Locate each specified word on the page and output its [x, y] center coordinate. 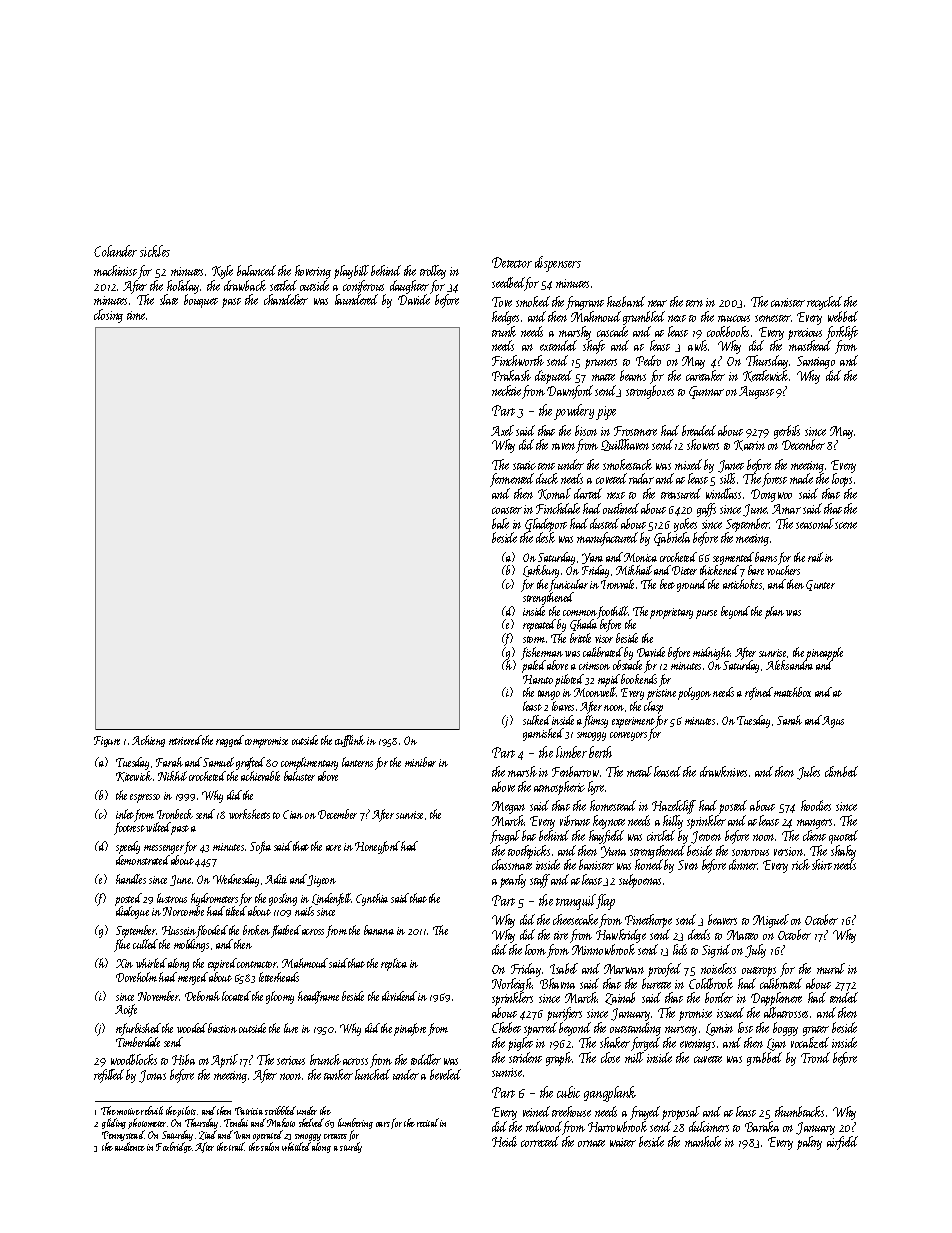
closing [108, 316]
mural [831, 968]
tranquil [576, 902]
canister [788, 302]
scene [846, 525]
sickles [155, 251]
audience [130, 1146]
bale [500, 523]
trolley [433, 272]
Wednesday [236, 880]
